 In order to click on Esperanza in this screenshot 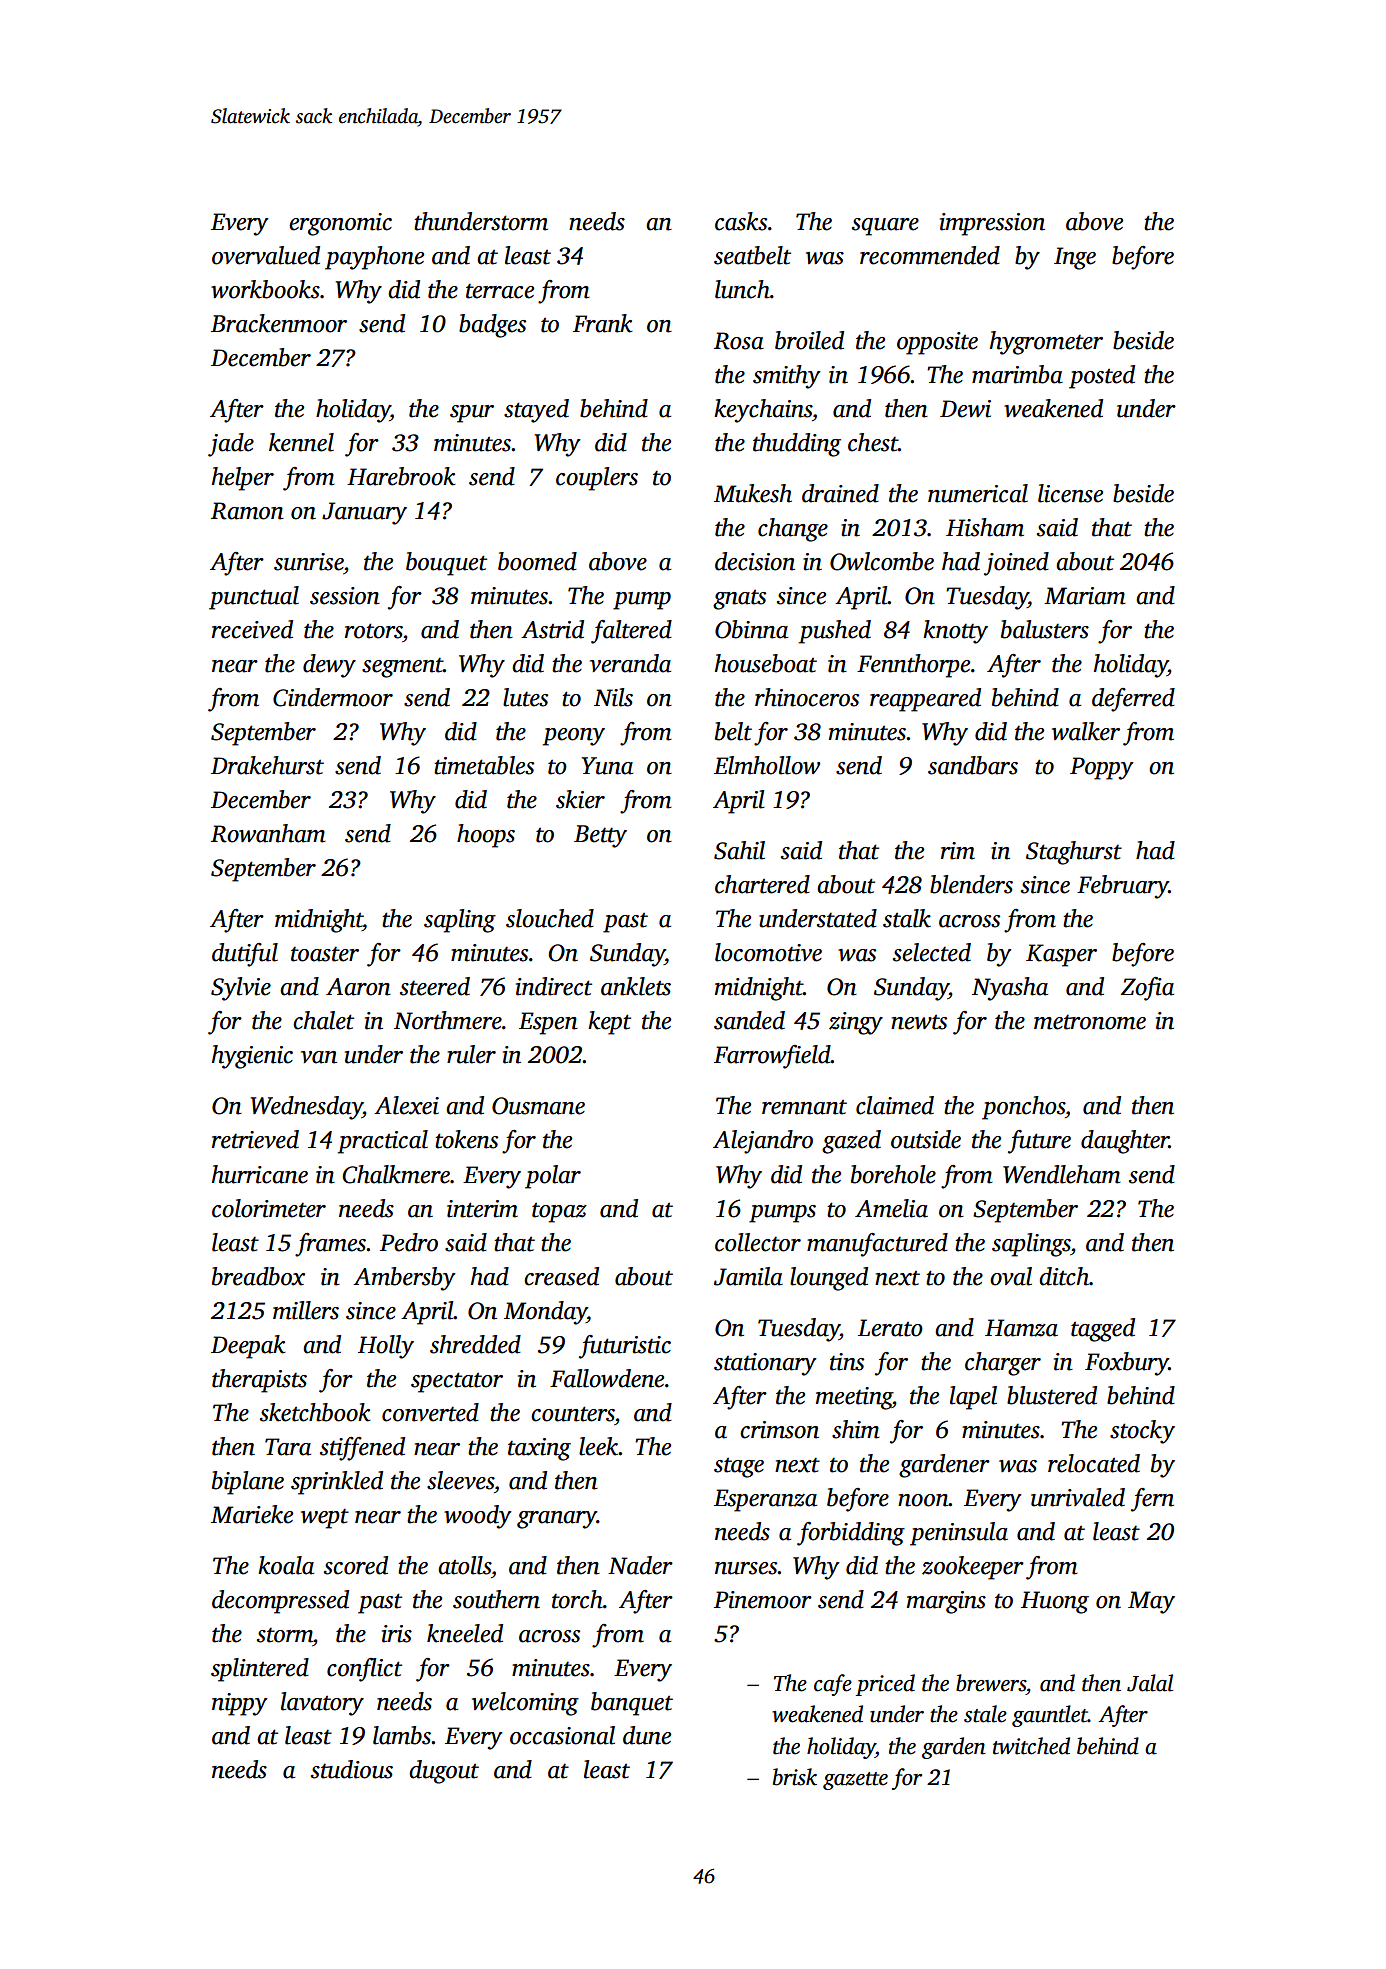, I will do `click(765, 1500)`.
